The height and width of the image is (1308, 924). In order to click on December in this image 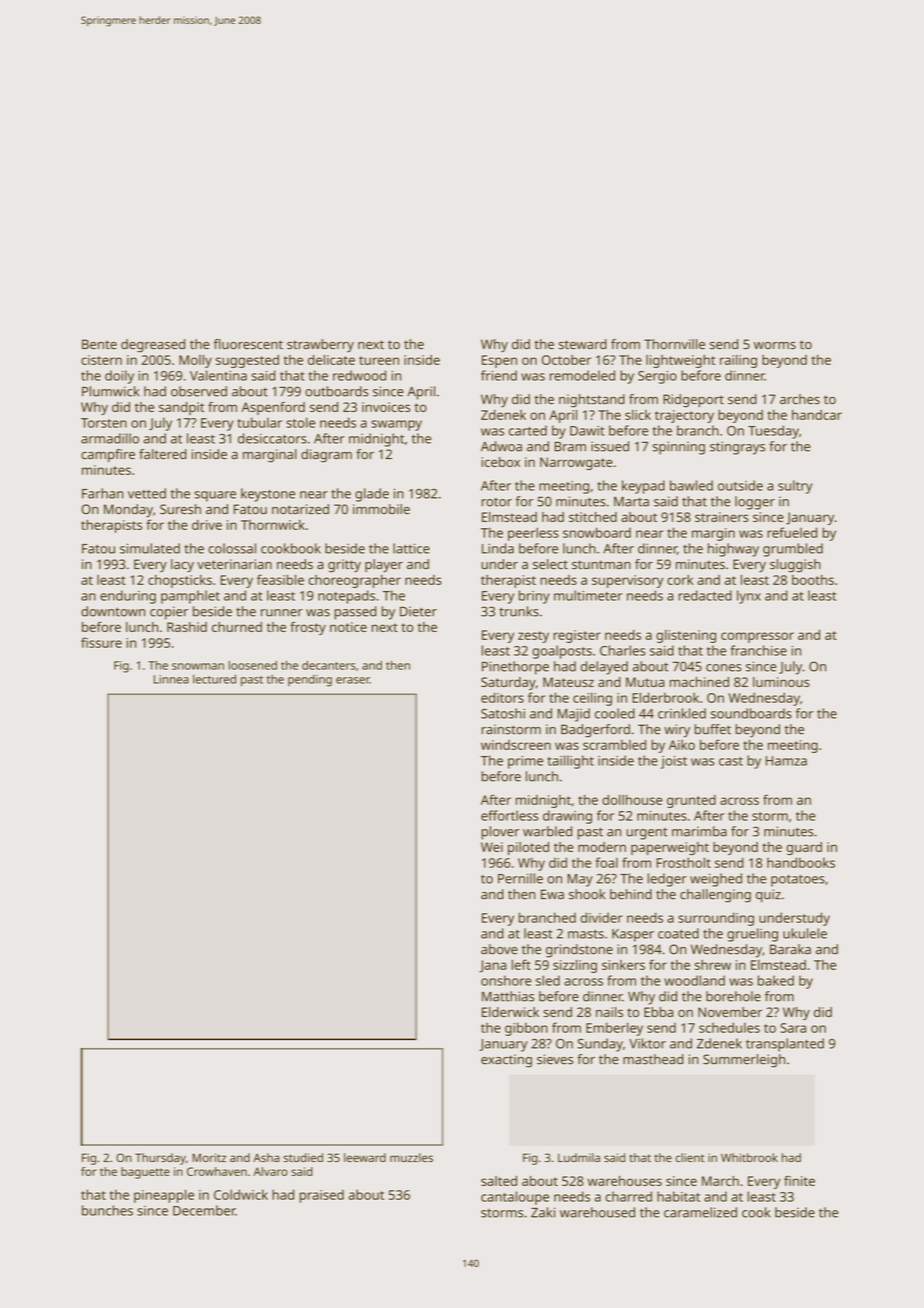, I will do `click(204, 1210)`.
